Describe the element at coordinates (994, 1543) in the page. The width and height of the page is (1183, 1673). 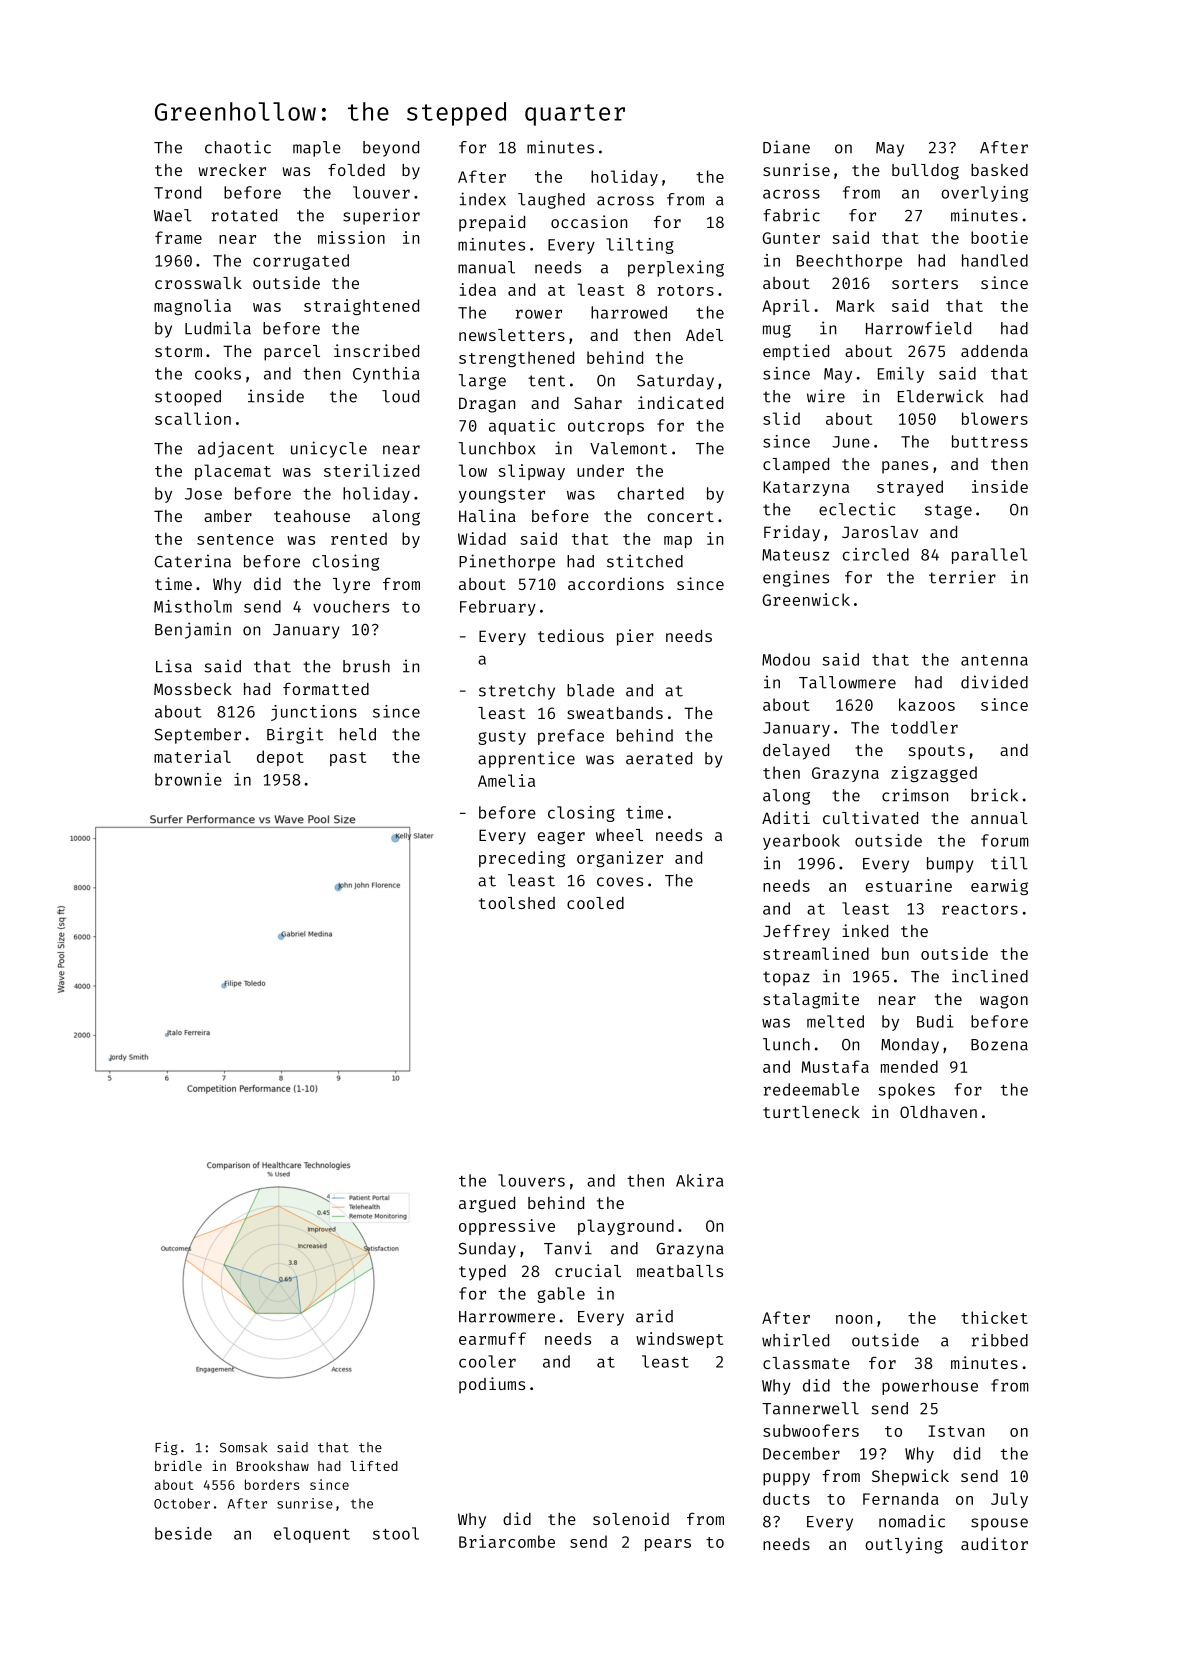
I see `auditor` at that location.
